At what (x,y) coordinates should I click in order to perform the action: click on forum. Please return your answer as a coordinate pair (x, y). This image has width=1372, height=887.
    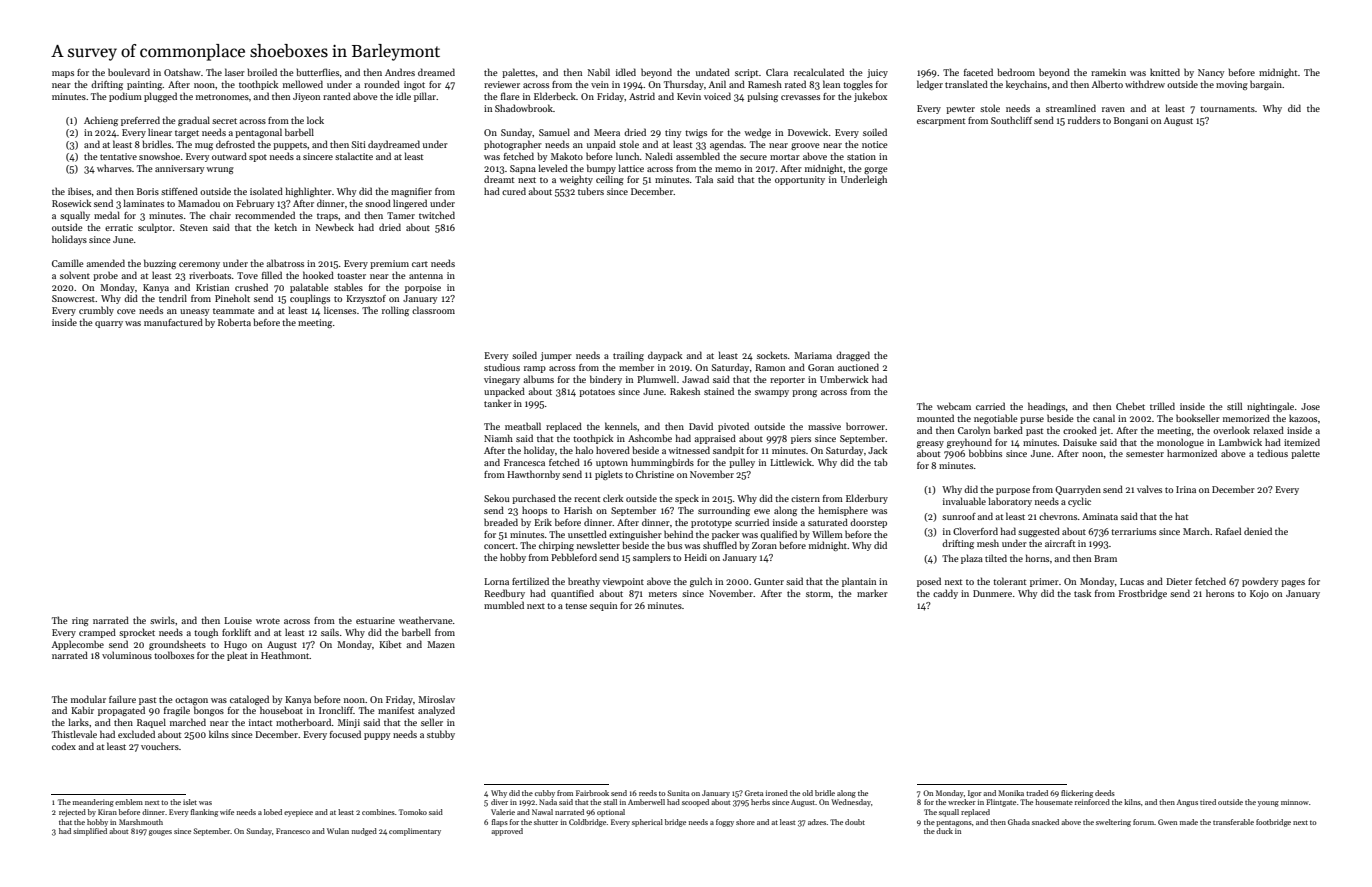
    Looking at the image, I should click on (1143, 822).
